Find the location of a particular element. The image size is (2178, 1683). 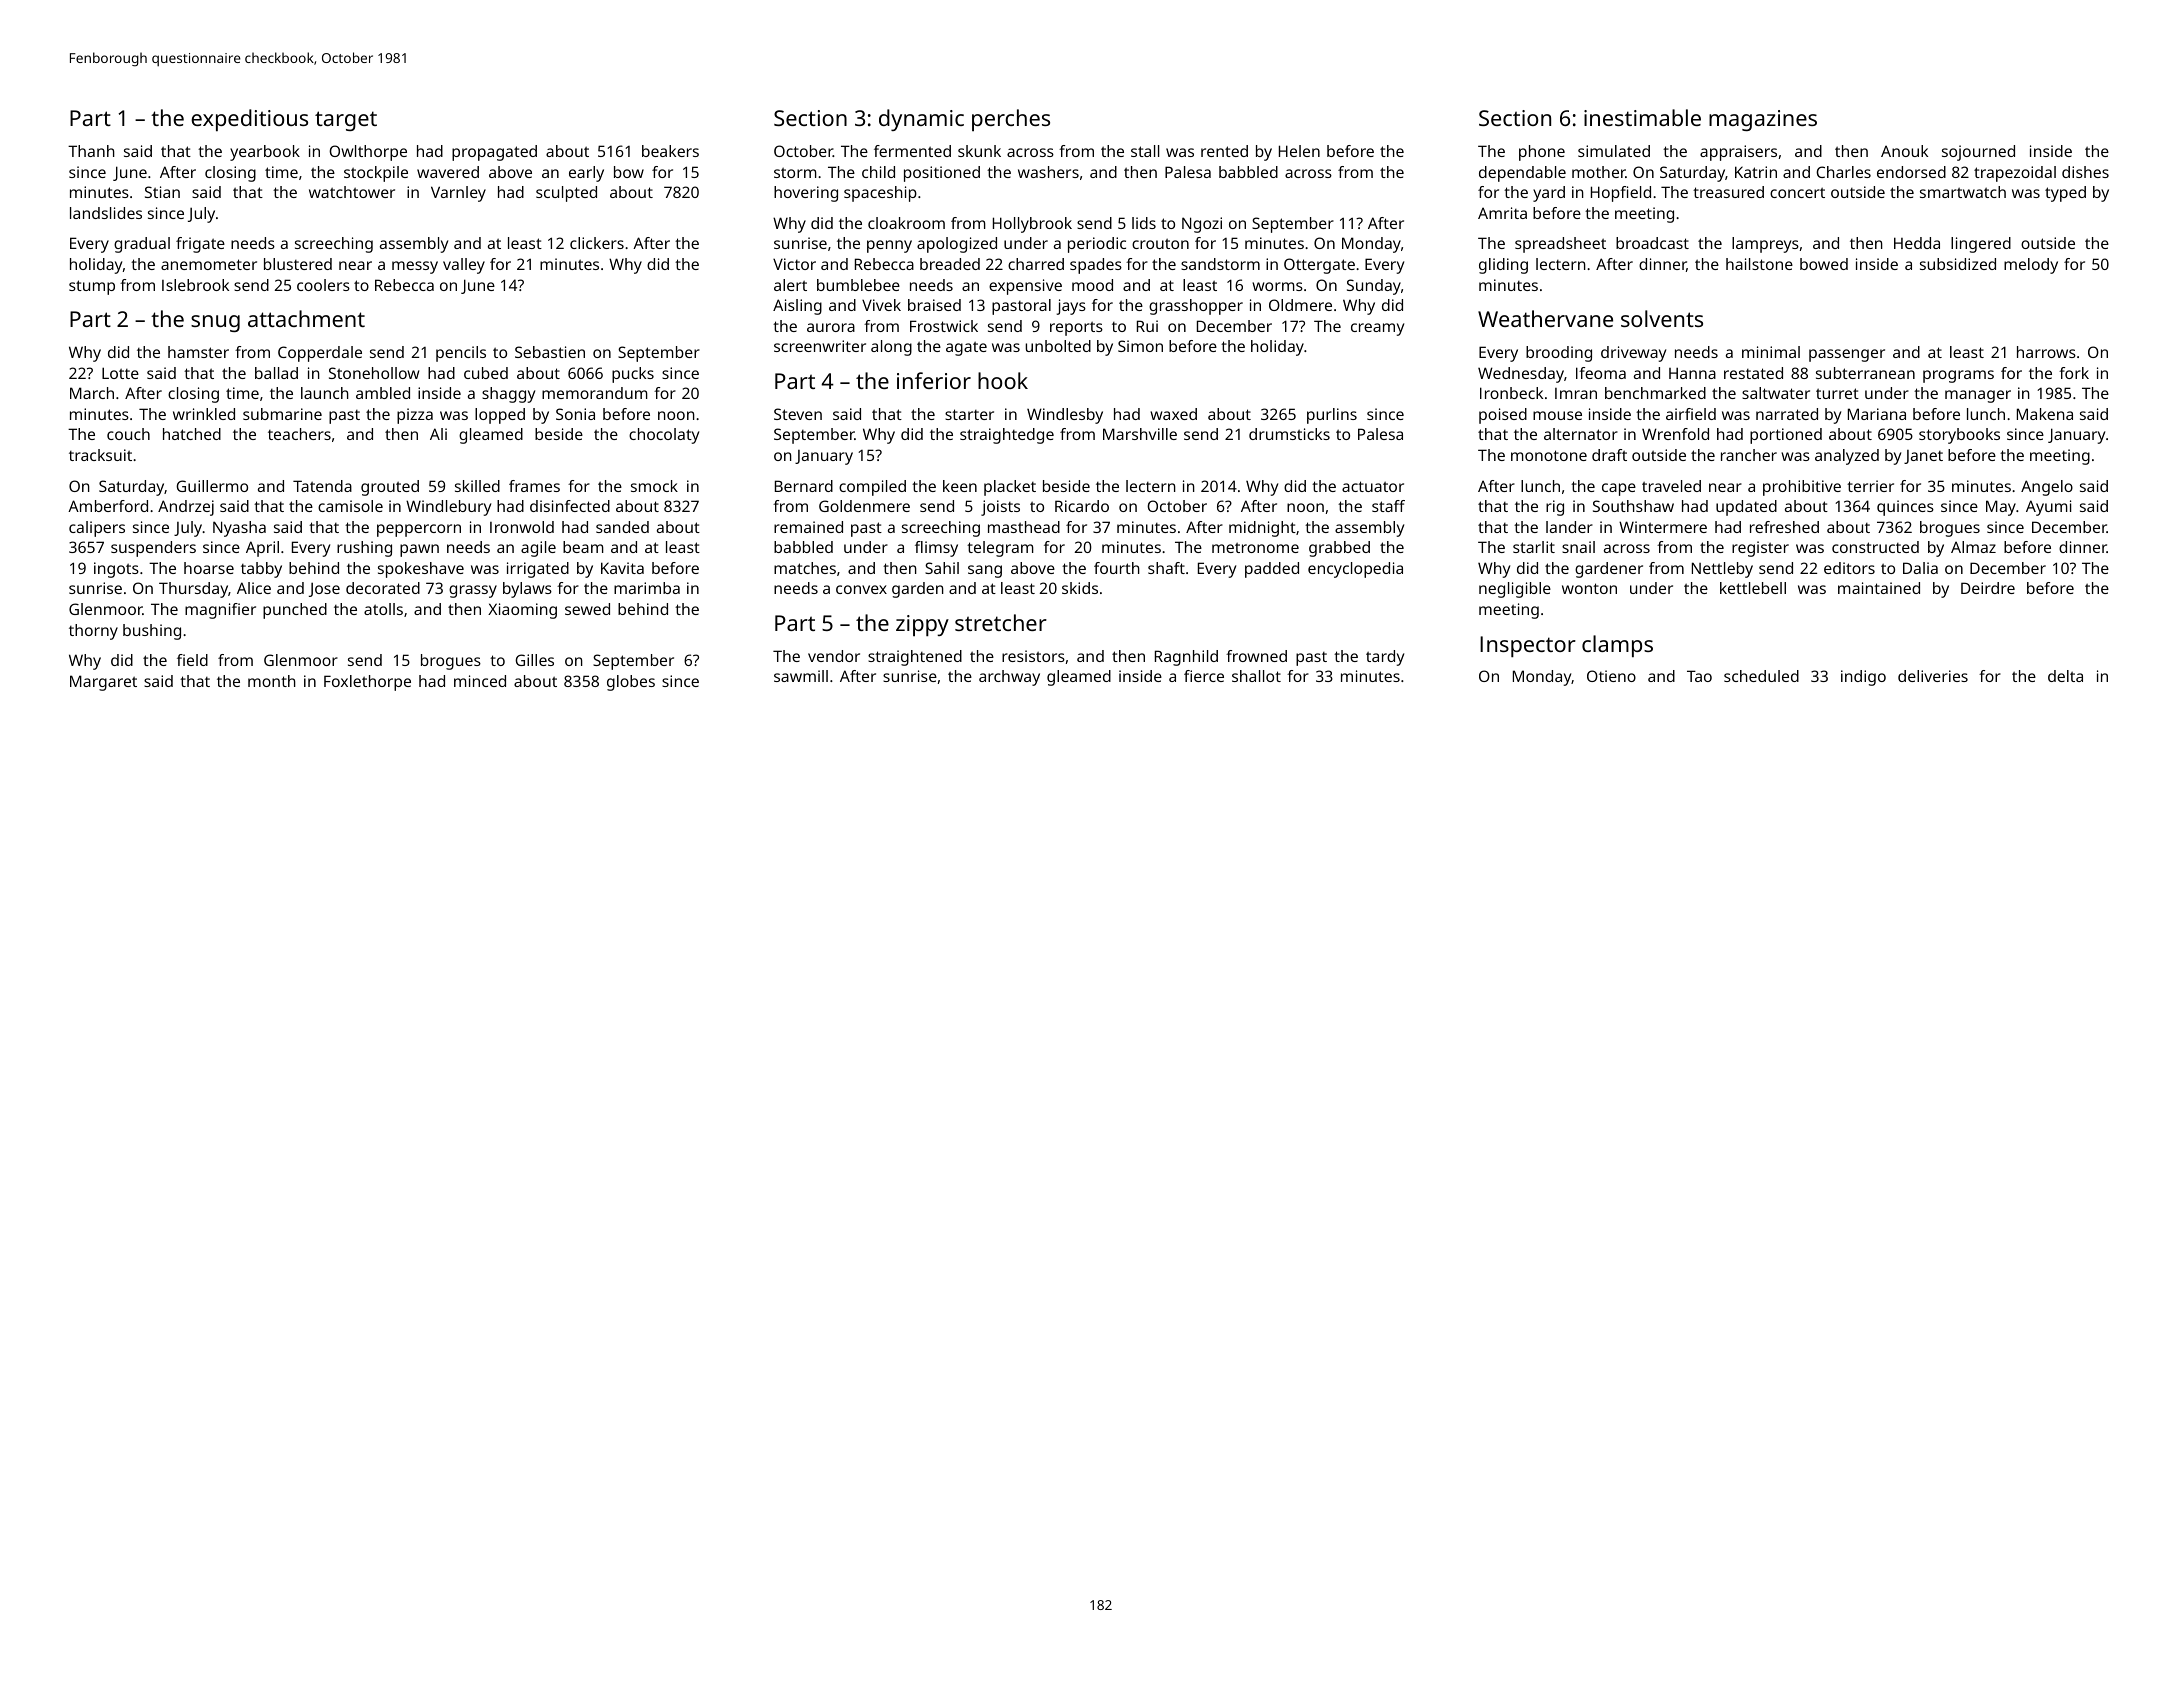

rented is located at coordinates (1224, 151).
